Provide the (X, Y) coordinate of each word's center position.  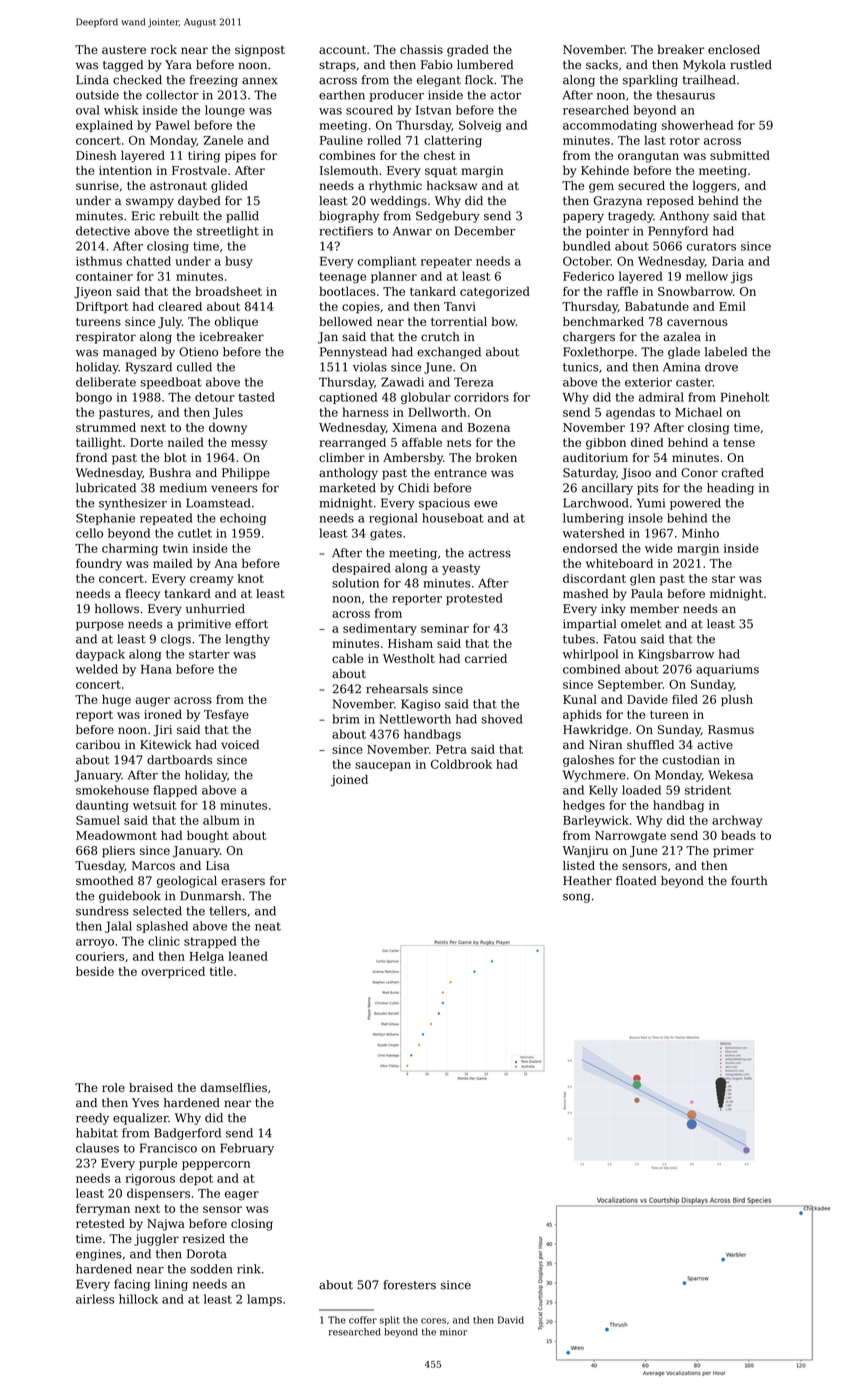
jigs (742, 278)
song (576, 898)
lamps (264, 1300)
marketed (347, 488)
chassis (421, 49)
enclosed (734, 49)
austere (124, 50)
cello (89, 533)
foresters (409, 1285)
